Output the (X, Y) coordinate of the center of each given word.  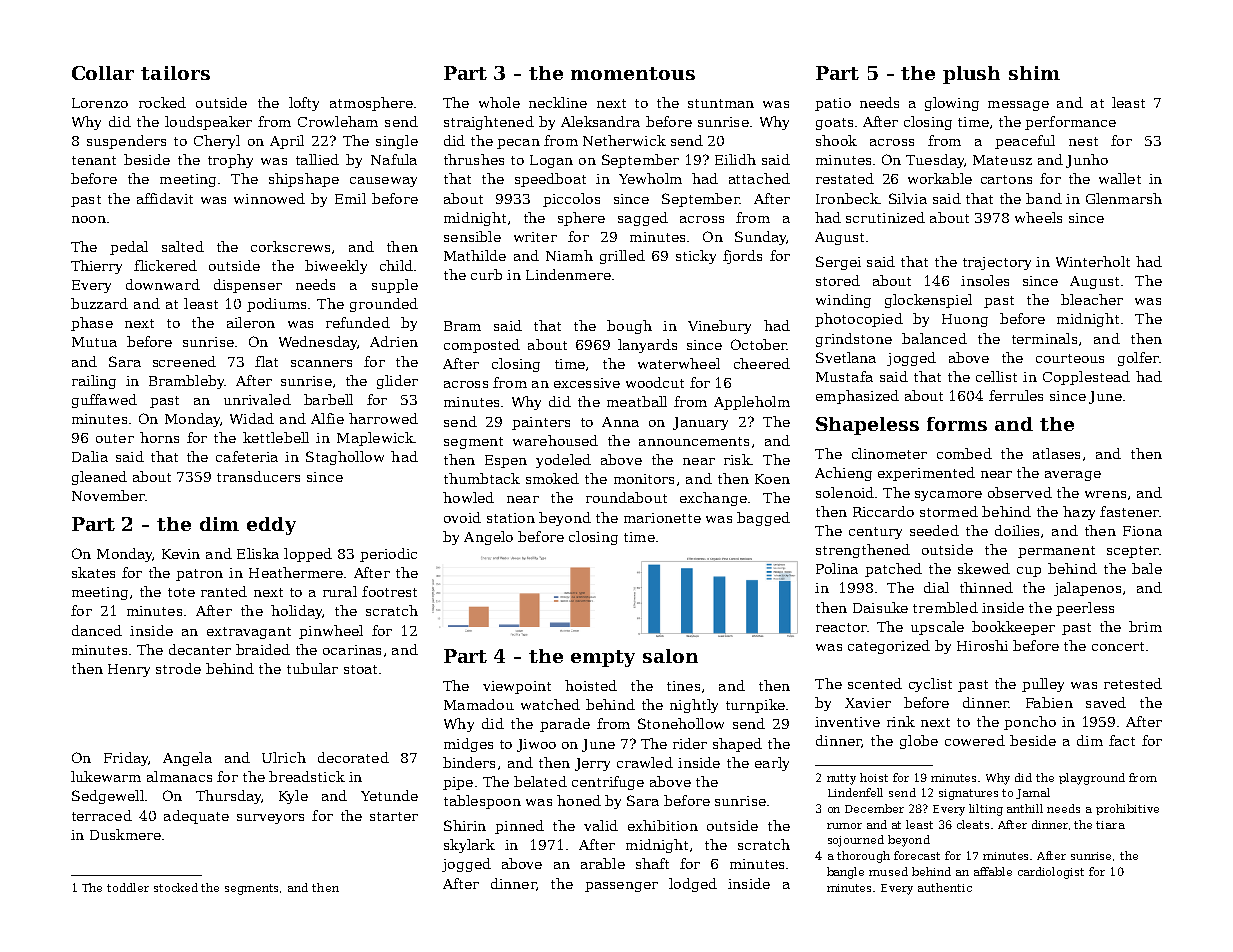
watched (550, 704)
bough (629, 327)
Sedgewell (108, 797)
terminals (1044, 338)
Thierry (96, 267)
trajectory (997, 263)
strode (178, 668)
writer (535, 237)
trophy (230, 161)
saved (1106, 702)
